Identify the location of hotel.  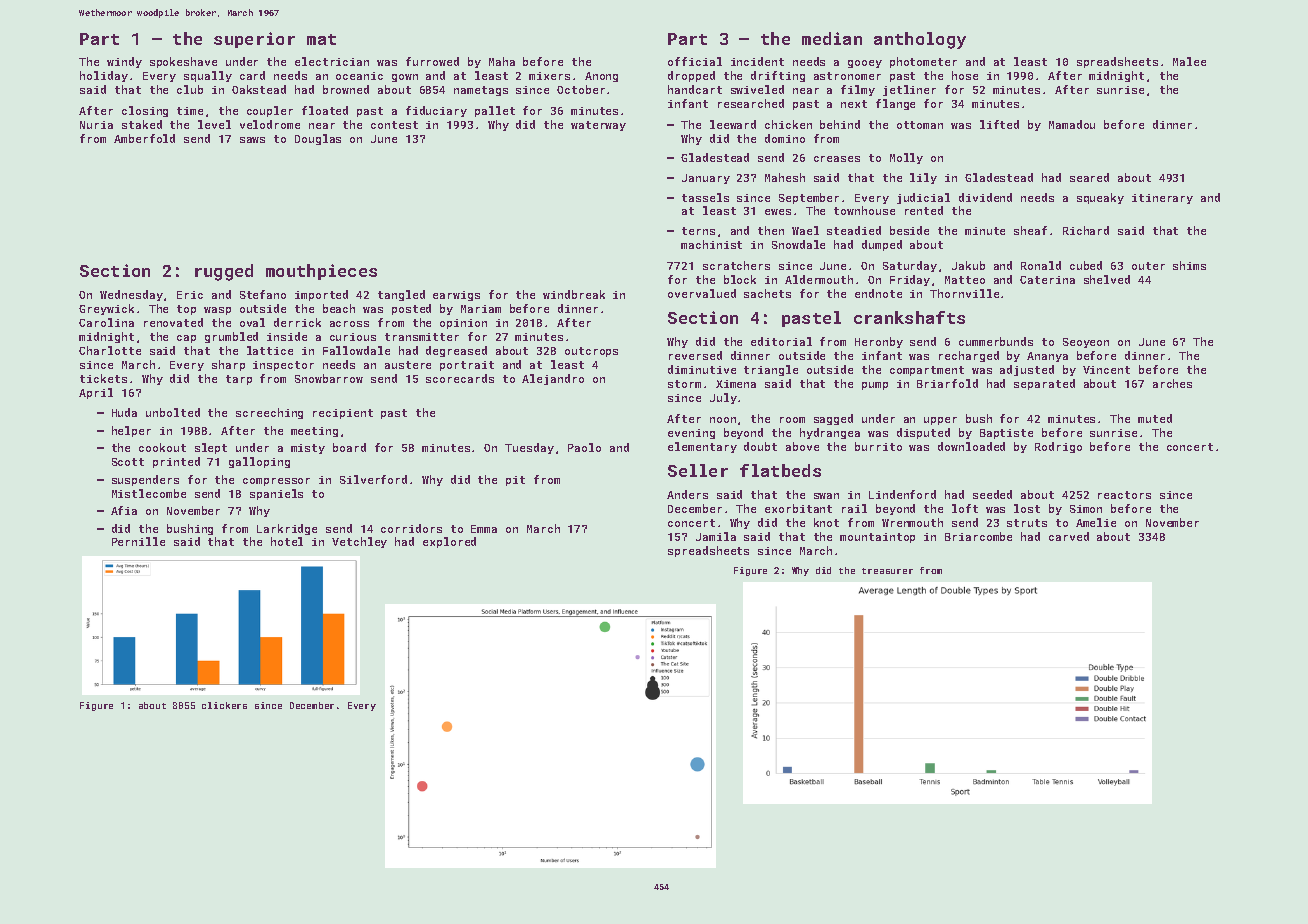
(287, 541).
